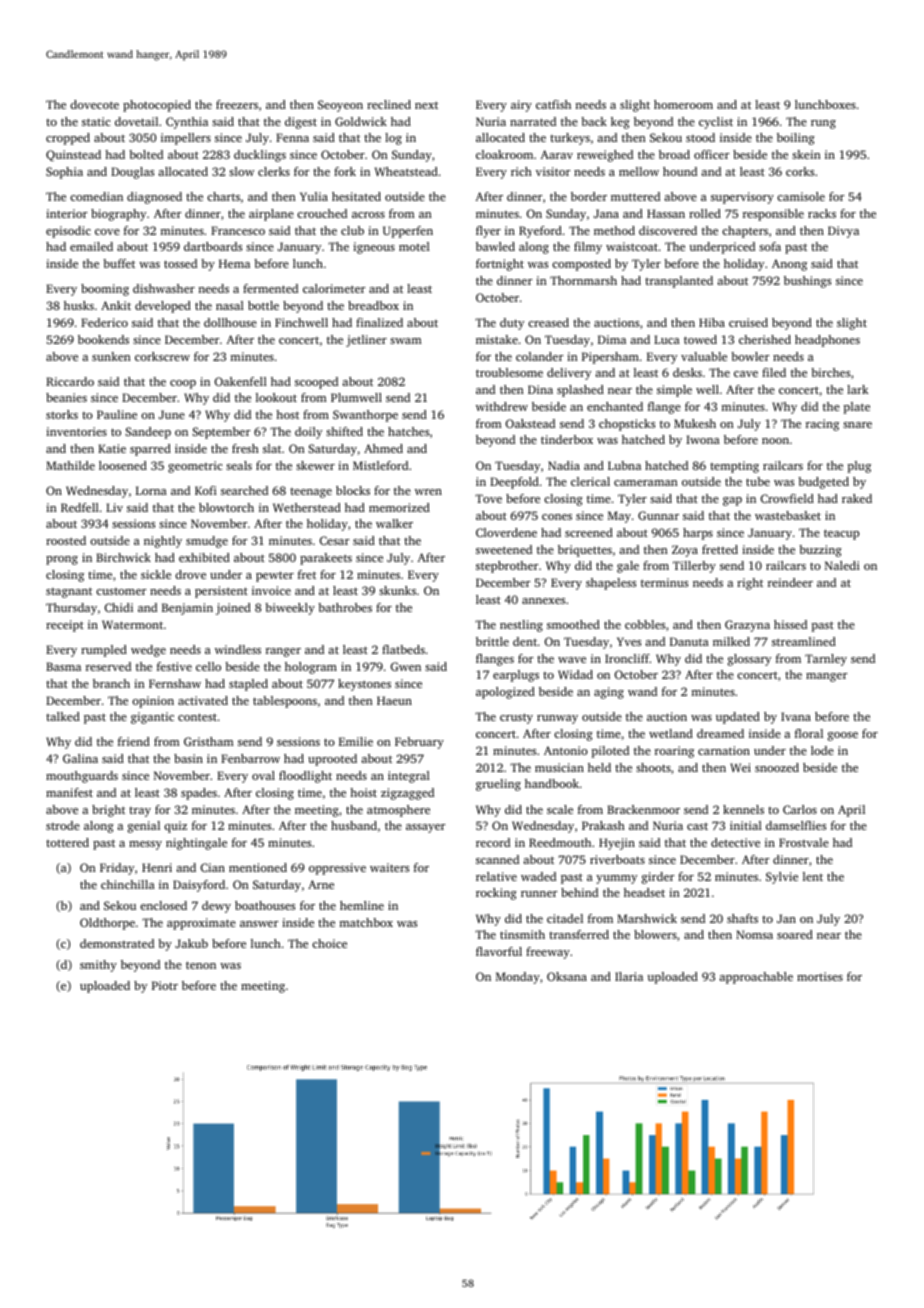 This screenshot has width=924, height=1308. Describe the element at coordinates (698, 534) in the screenshot. I see `harps` at that location.
